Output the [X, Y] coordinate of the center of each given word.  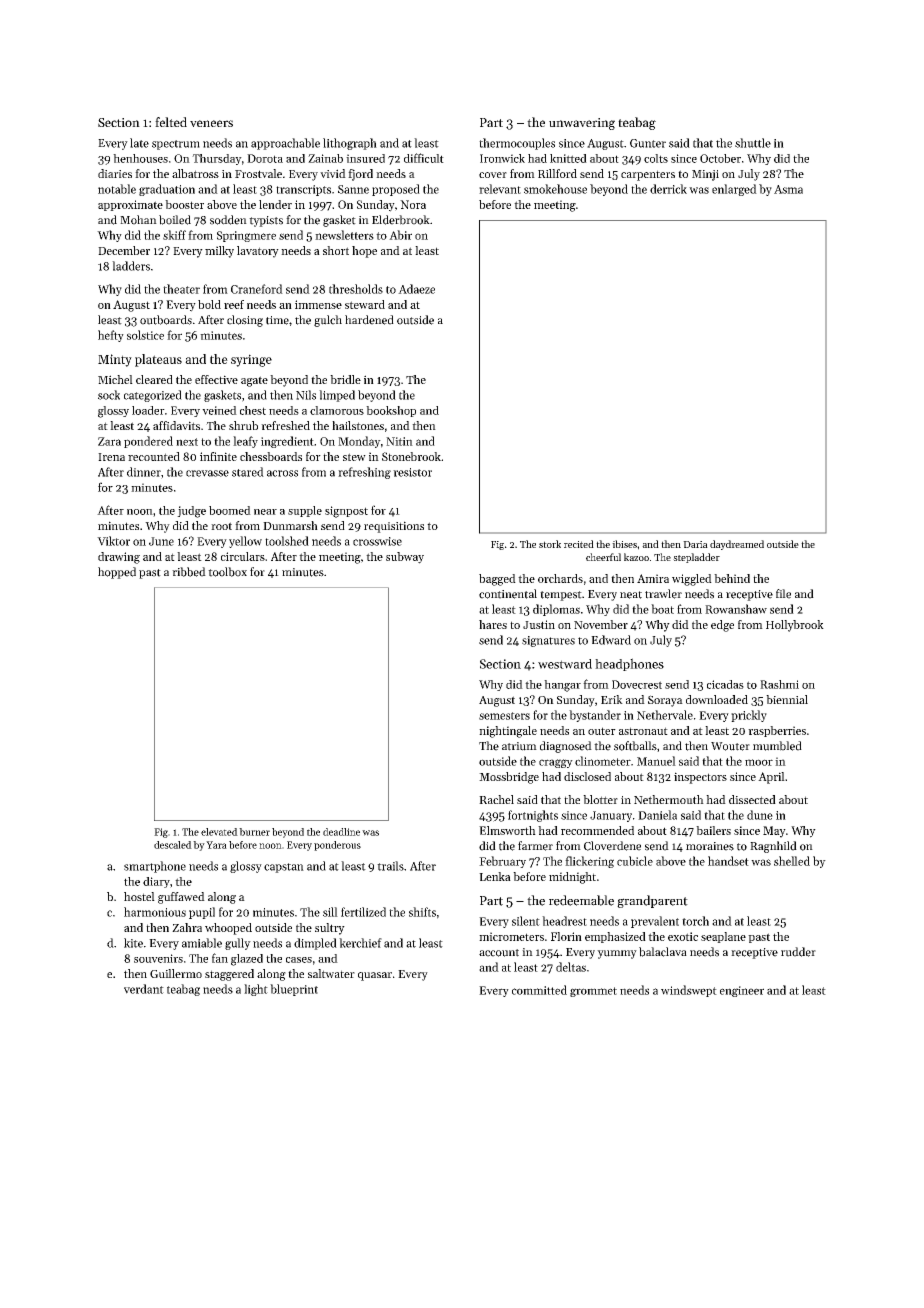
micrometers [511, 936]
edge [722, 626]
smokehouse [555, 189]
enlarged [734, 190]
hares [493, 624]
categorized [153, 396]
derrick [668, 189]
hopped [117, 573]
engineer [742, 991]
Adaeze [416, 289]
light [256, 990]
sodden [228, 220]
